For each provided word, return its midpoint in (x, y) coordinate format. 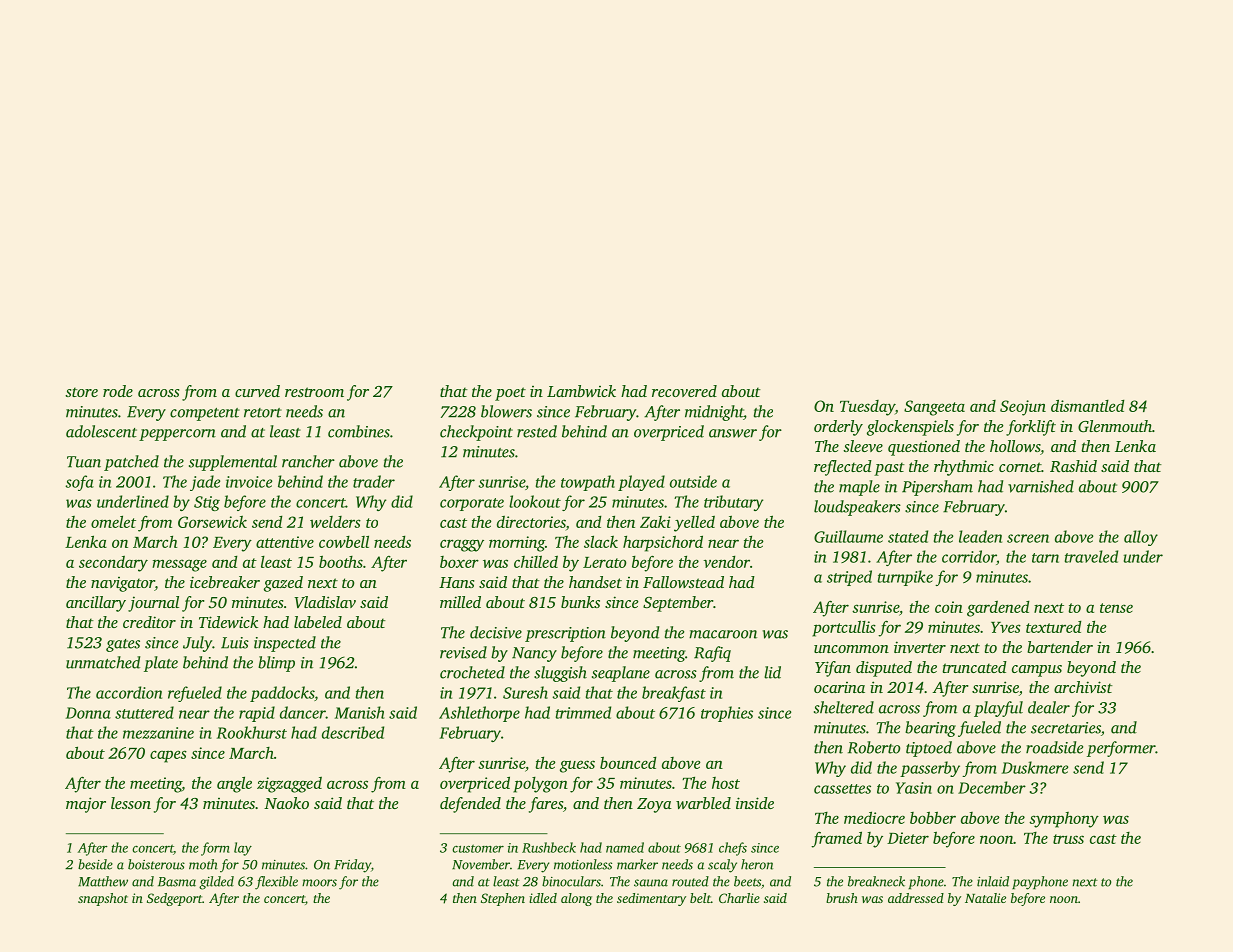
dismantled (1088, 405)
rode (118, 391)
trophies (727, 714)
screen (1028, 538)
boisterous (156, 864)
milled (460, 602)
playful (998, 709)
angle (234, 785)
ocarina (839, 687)
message (179, 565)
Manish (360, 712)
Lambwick (581, 391)
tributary (733, 503)
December (992, 787)
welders (335, 522)
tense (1116, 608)
